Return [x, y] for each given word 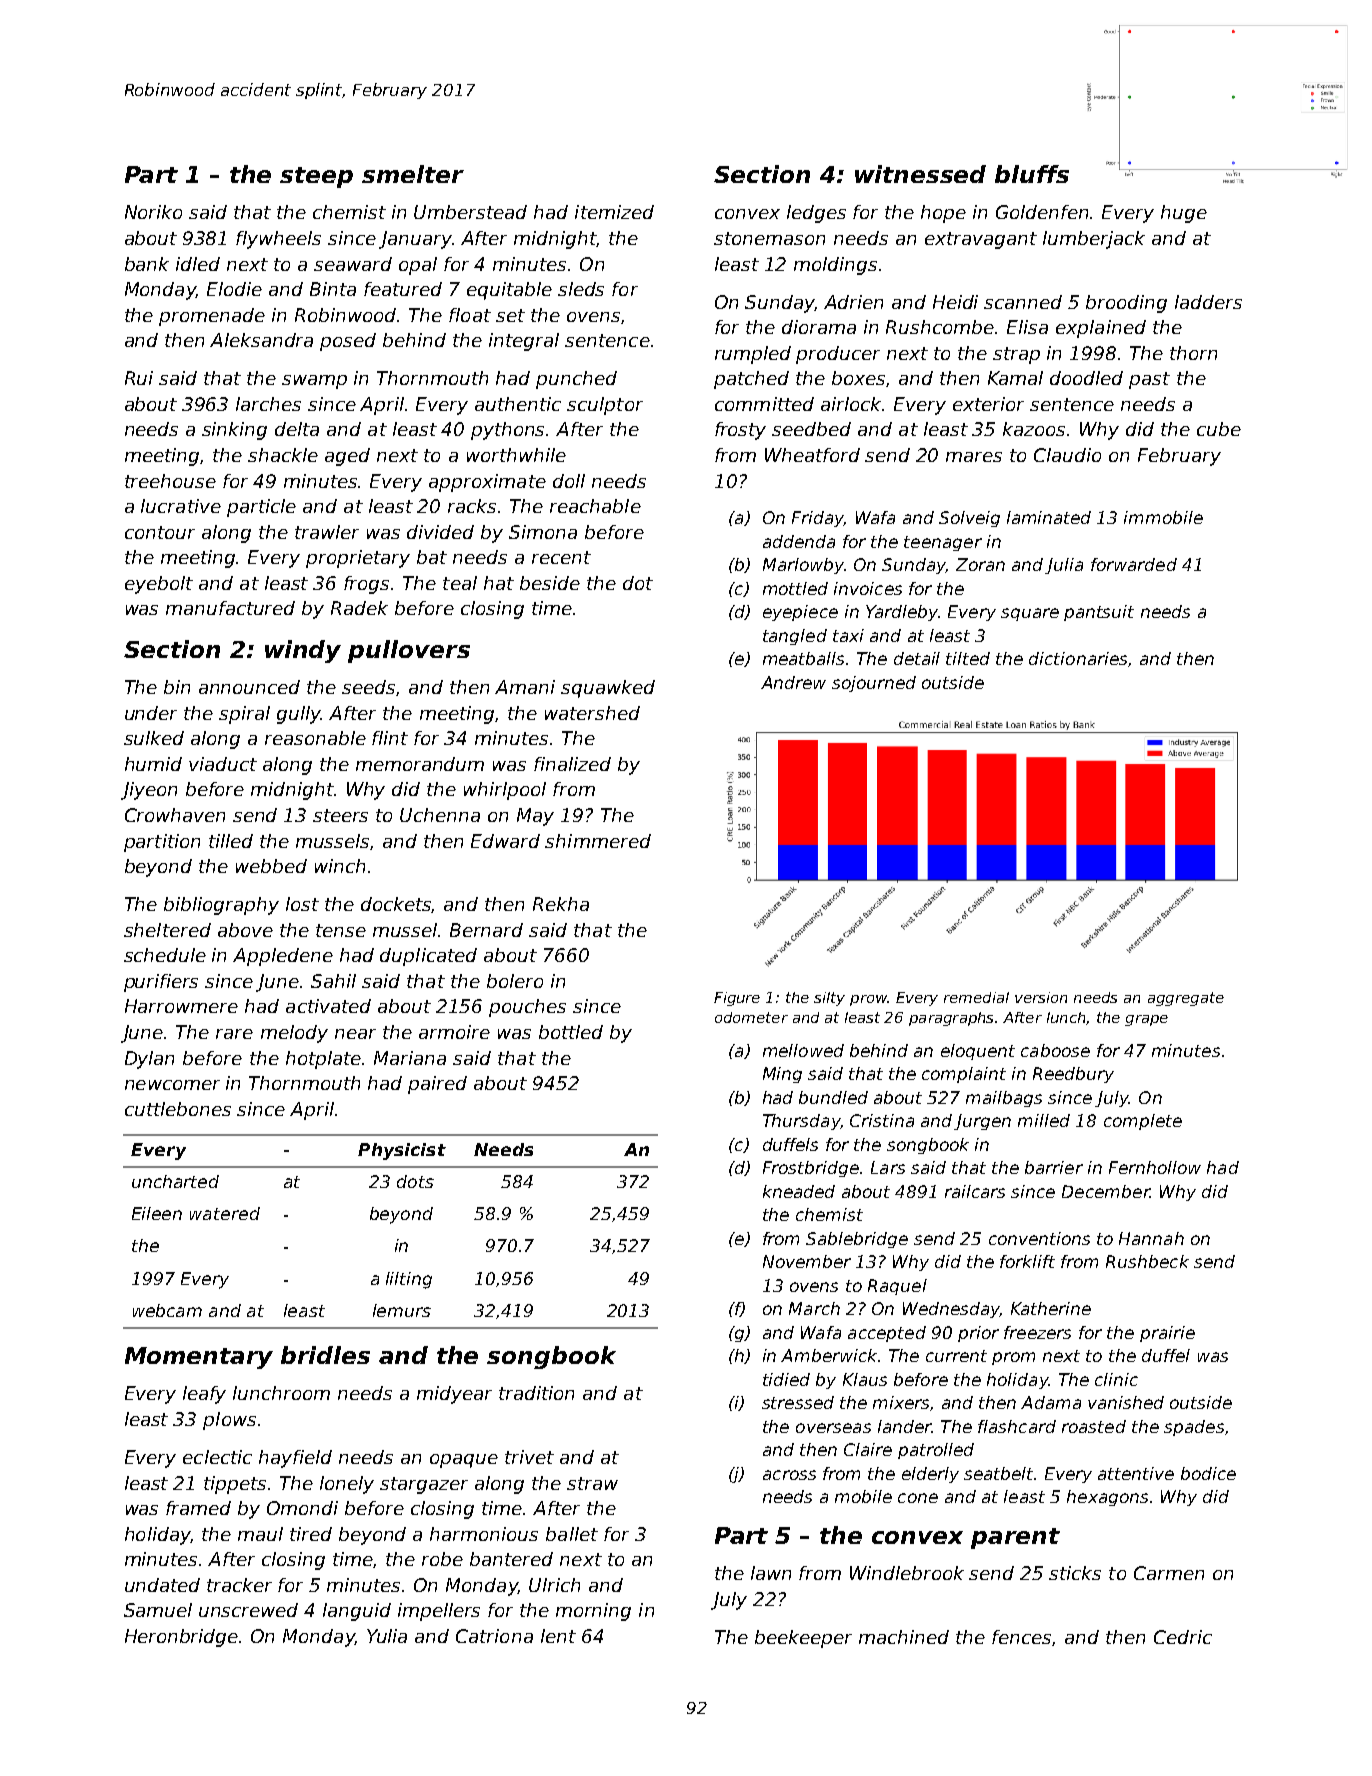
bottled [571, 1032]
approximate [487, 483]
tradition [536, 1393]
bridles [325, 1355]
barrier [1054, 1167]
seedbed [811, 429]
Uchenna [440, 815]
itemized [614, 212]
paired [437, 1085]
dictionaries [1078, 658]
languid [357, 1612]
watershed [592, 713]
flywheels [278, 240]
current [956, 1356]
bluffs [1032, 174]
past [1149, 380]
